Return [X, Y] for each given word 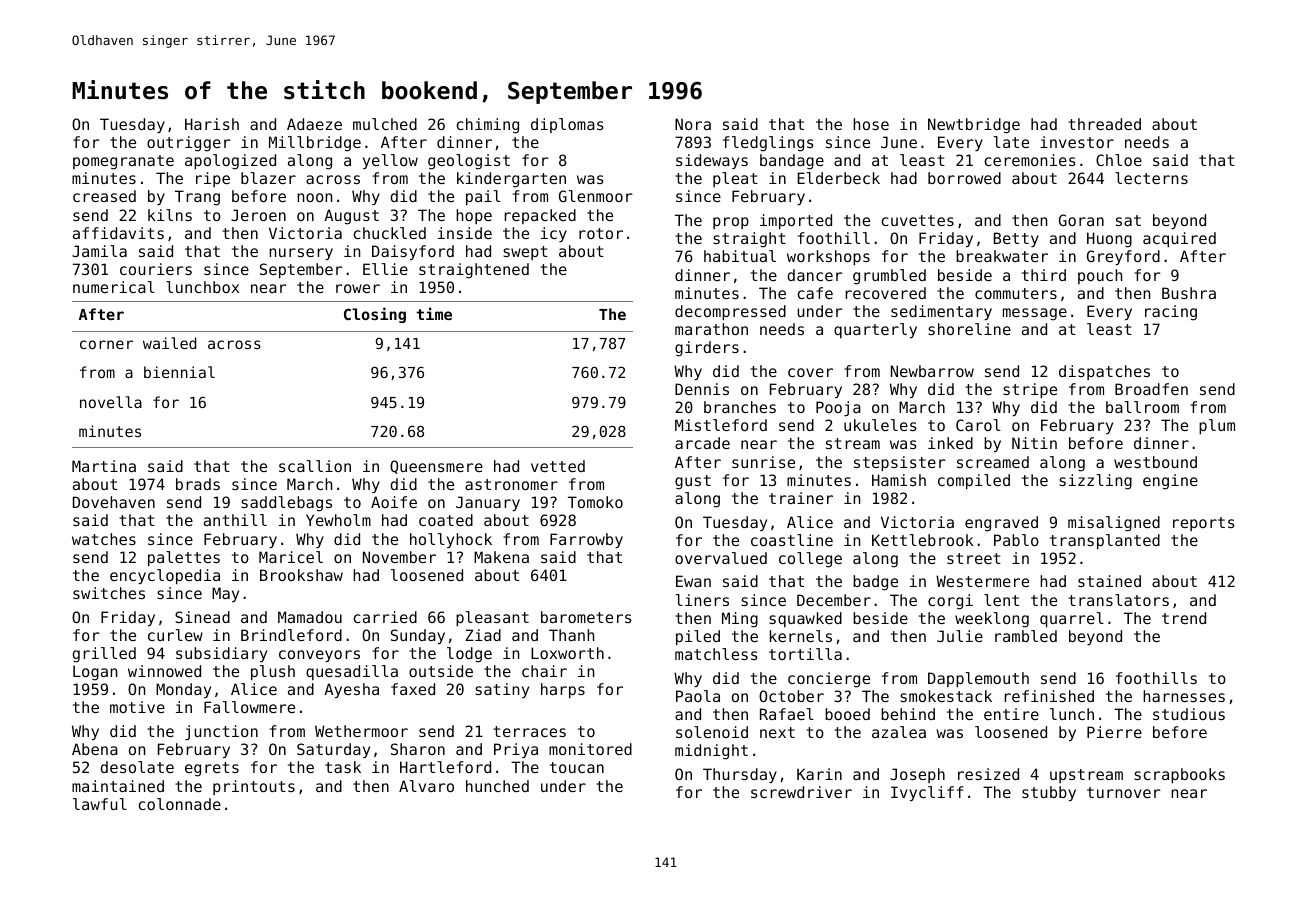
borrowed [964, 178]
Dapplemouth [978, 679]
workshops [828, 257]
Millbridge [315, 144]
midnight [711, 752]
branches [740, 407]
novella [111, 402]
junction [221, 732]
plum [1217, 426]
